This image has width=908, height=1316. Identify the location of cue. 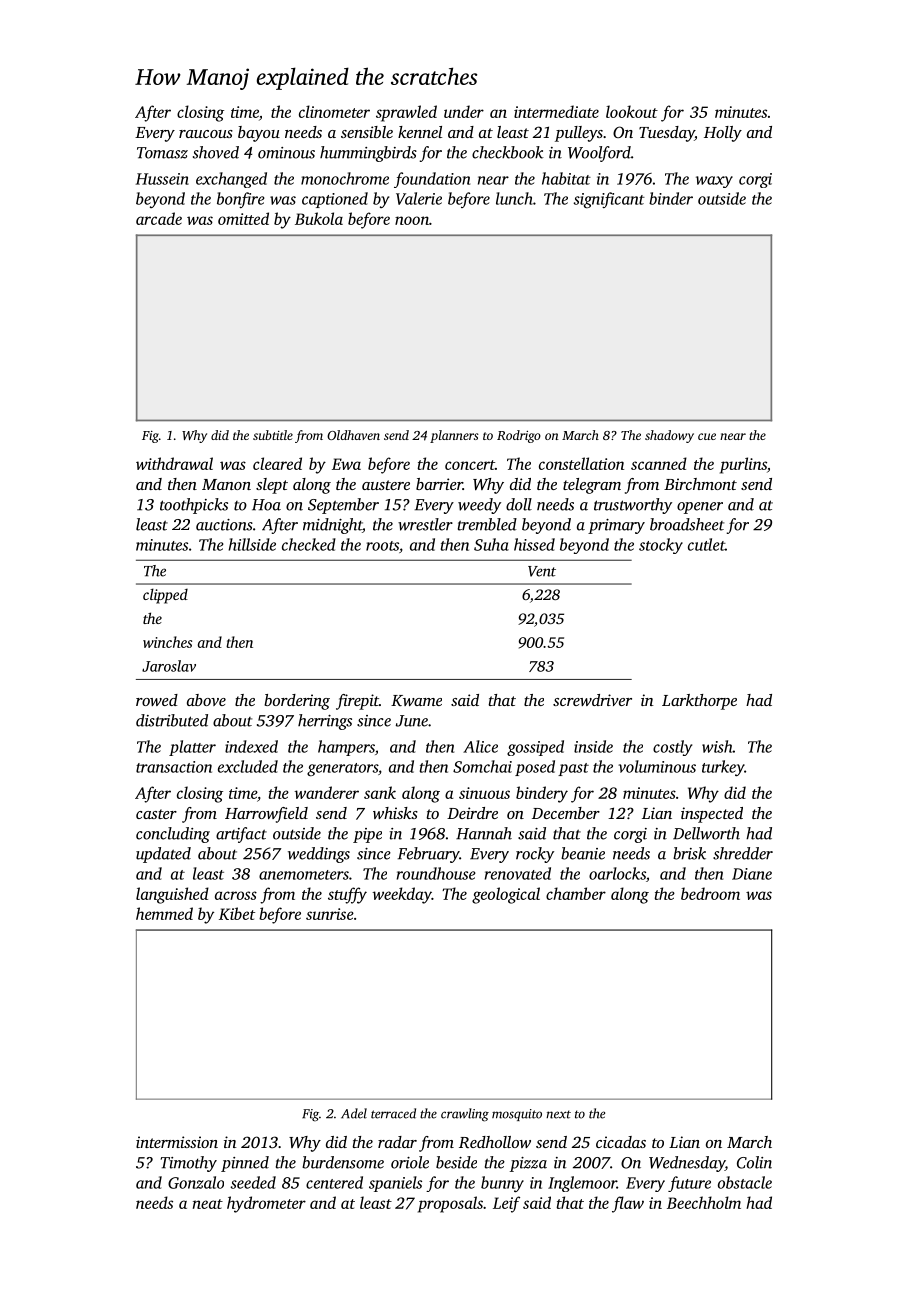
(707, 436).
